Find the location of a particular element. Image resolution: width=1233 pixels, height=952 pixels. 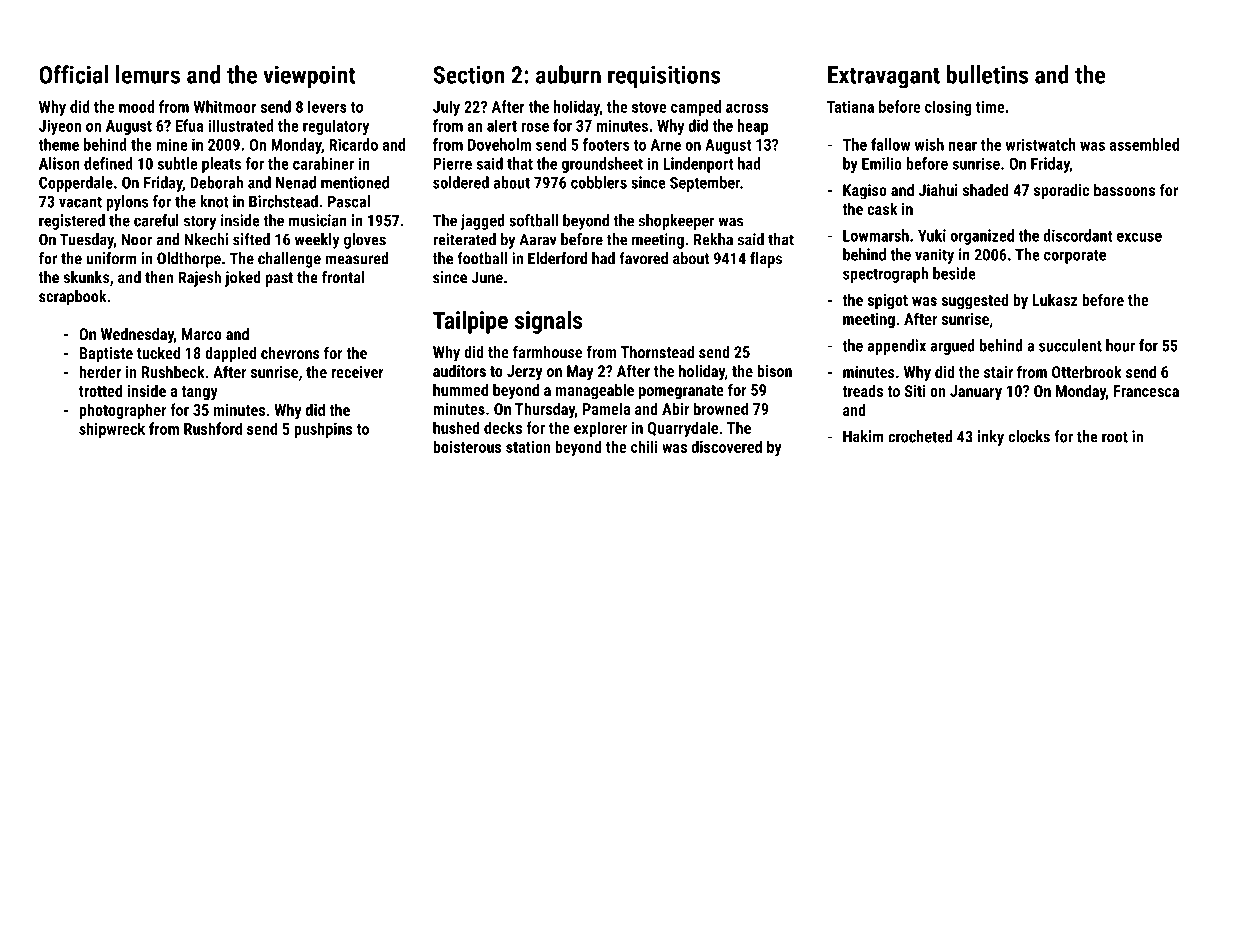

cask is located at coordinates (882, 208).
